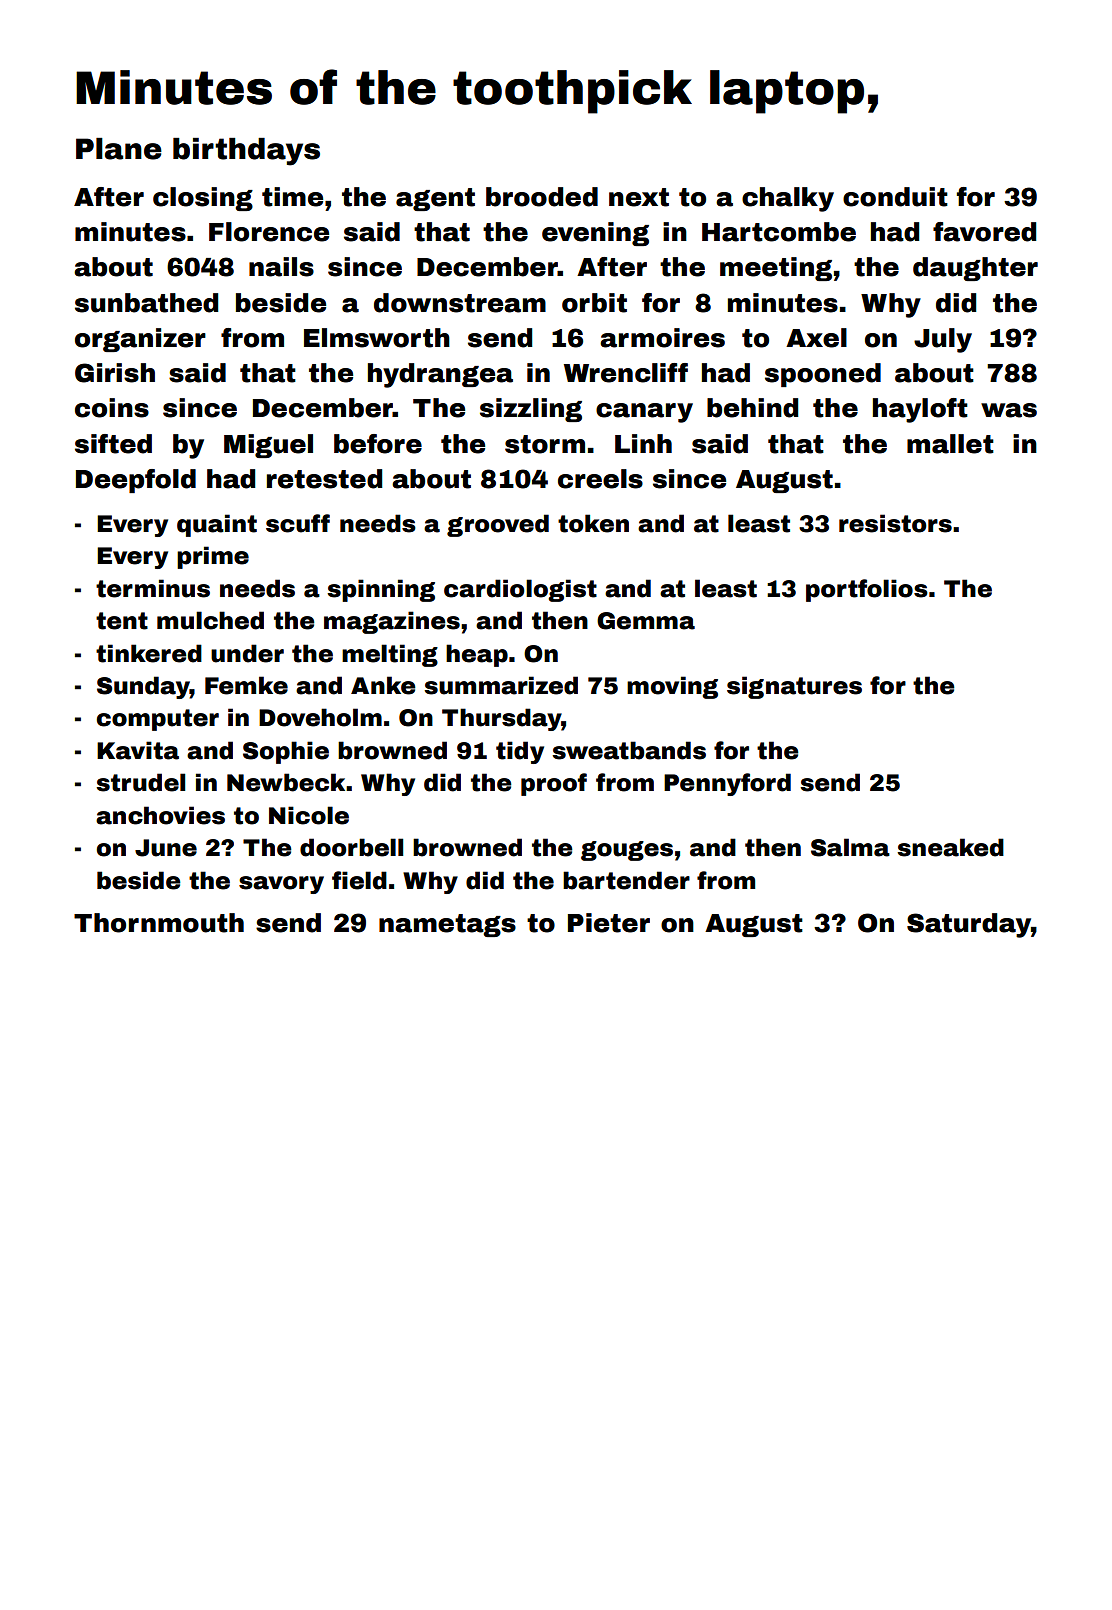 This screenshot has height=1610, width=1112. What do you see at coordinates (823, 375) in the screenshot?
I see `spooned` at bounding box center [823, 375].
